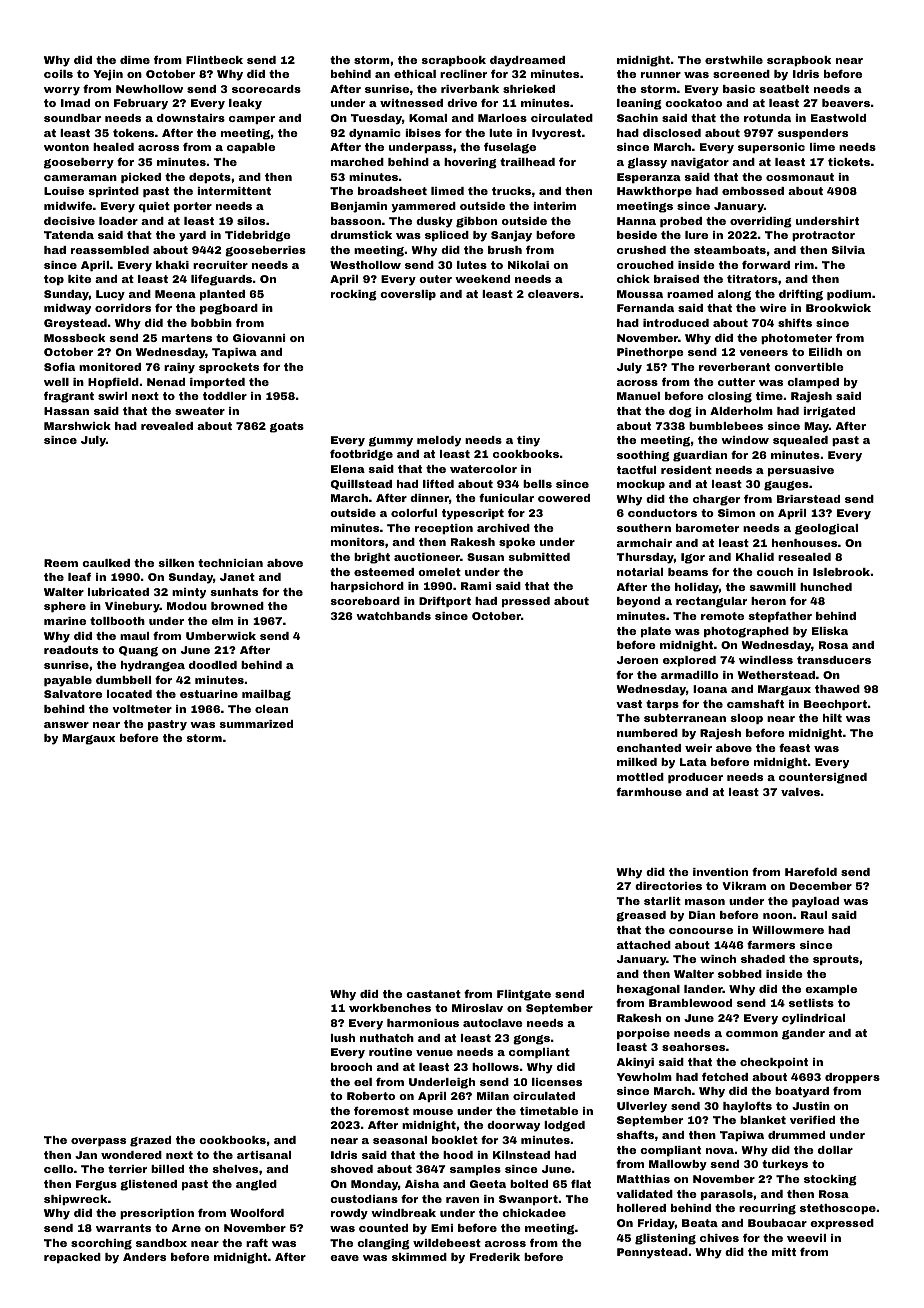  What do you see at coordinates (415, 74) in the image?
I see `ethical` at bounding box center [415, 74].
